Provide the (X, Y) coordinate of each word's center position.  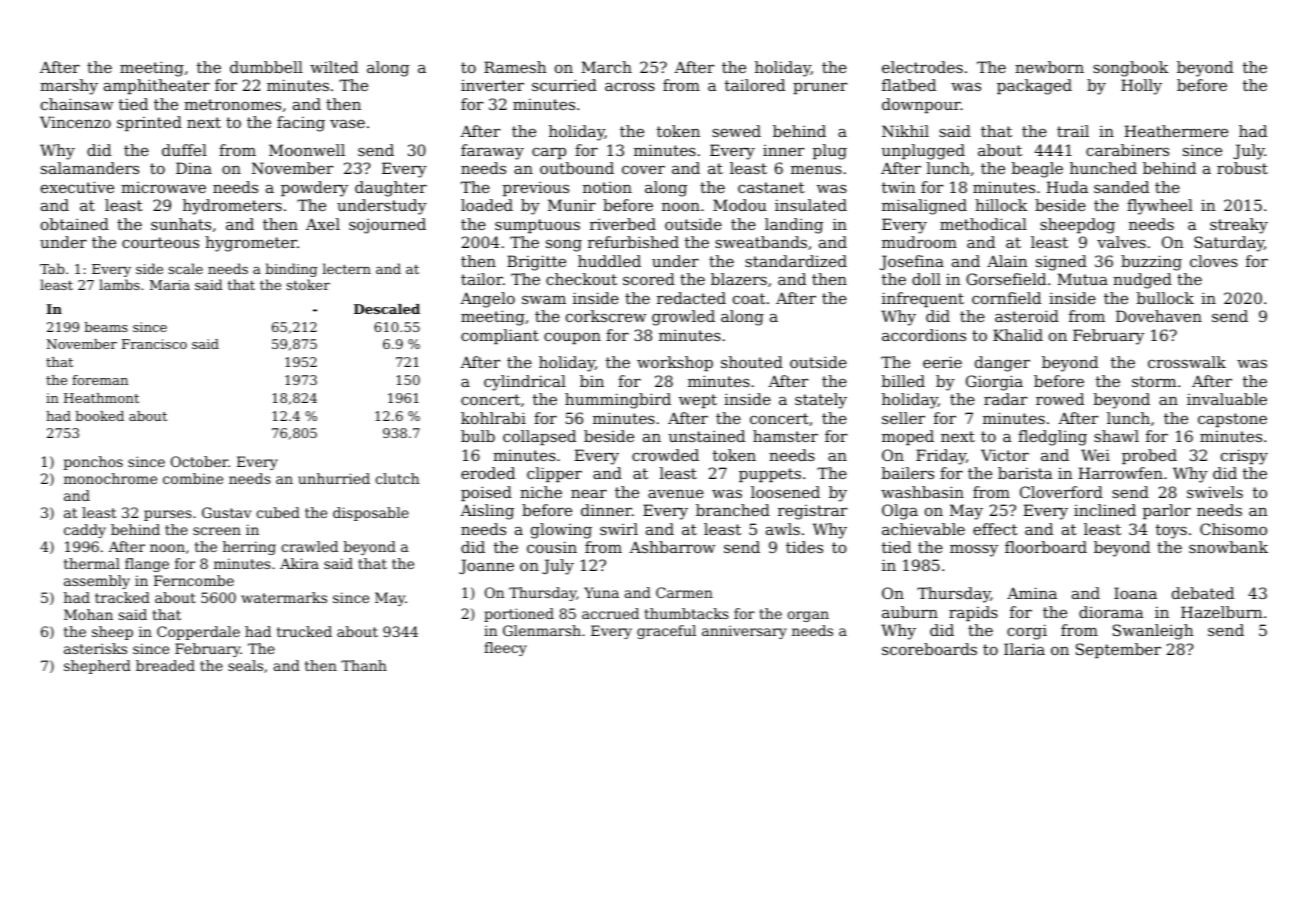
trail (1073, 131)
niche (541, 492)
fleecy (505, 649)
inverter (492, 85)
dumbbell (266, 67)
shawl (1116, 436)
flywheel (1160, 207)
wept (698, 401)
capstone (1232, 420)
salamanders (90, 168)
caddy (85, 531)
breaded (165, 665)
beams (106, 327)
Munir (572, 205)
